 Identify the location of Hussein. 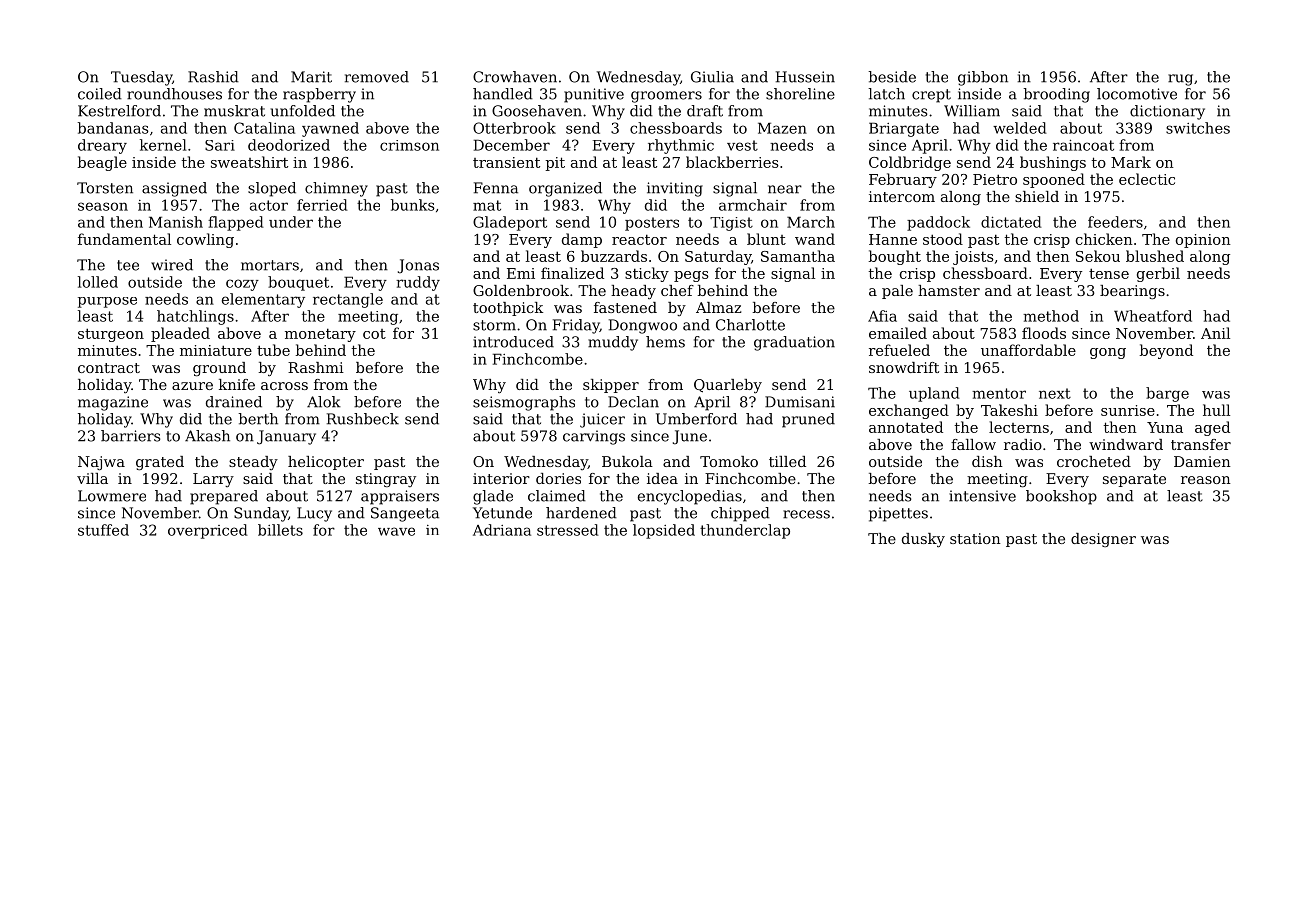
(805, 77).
